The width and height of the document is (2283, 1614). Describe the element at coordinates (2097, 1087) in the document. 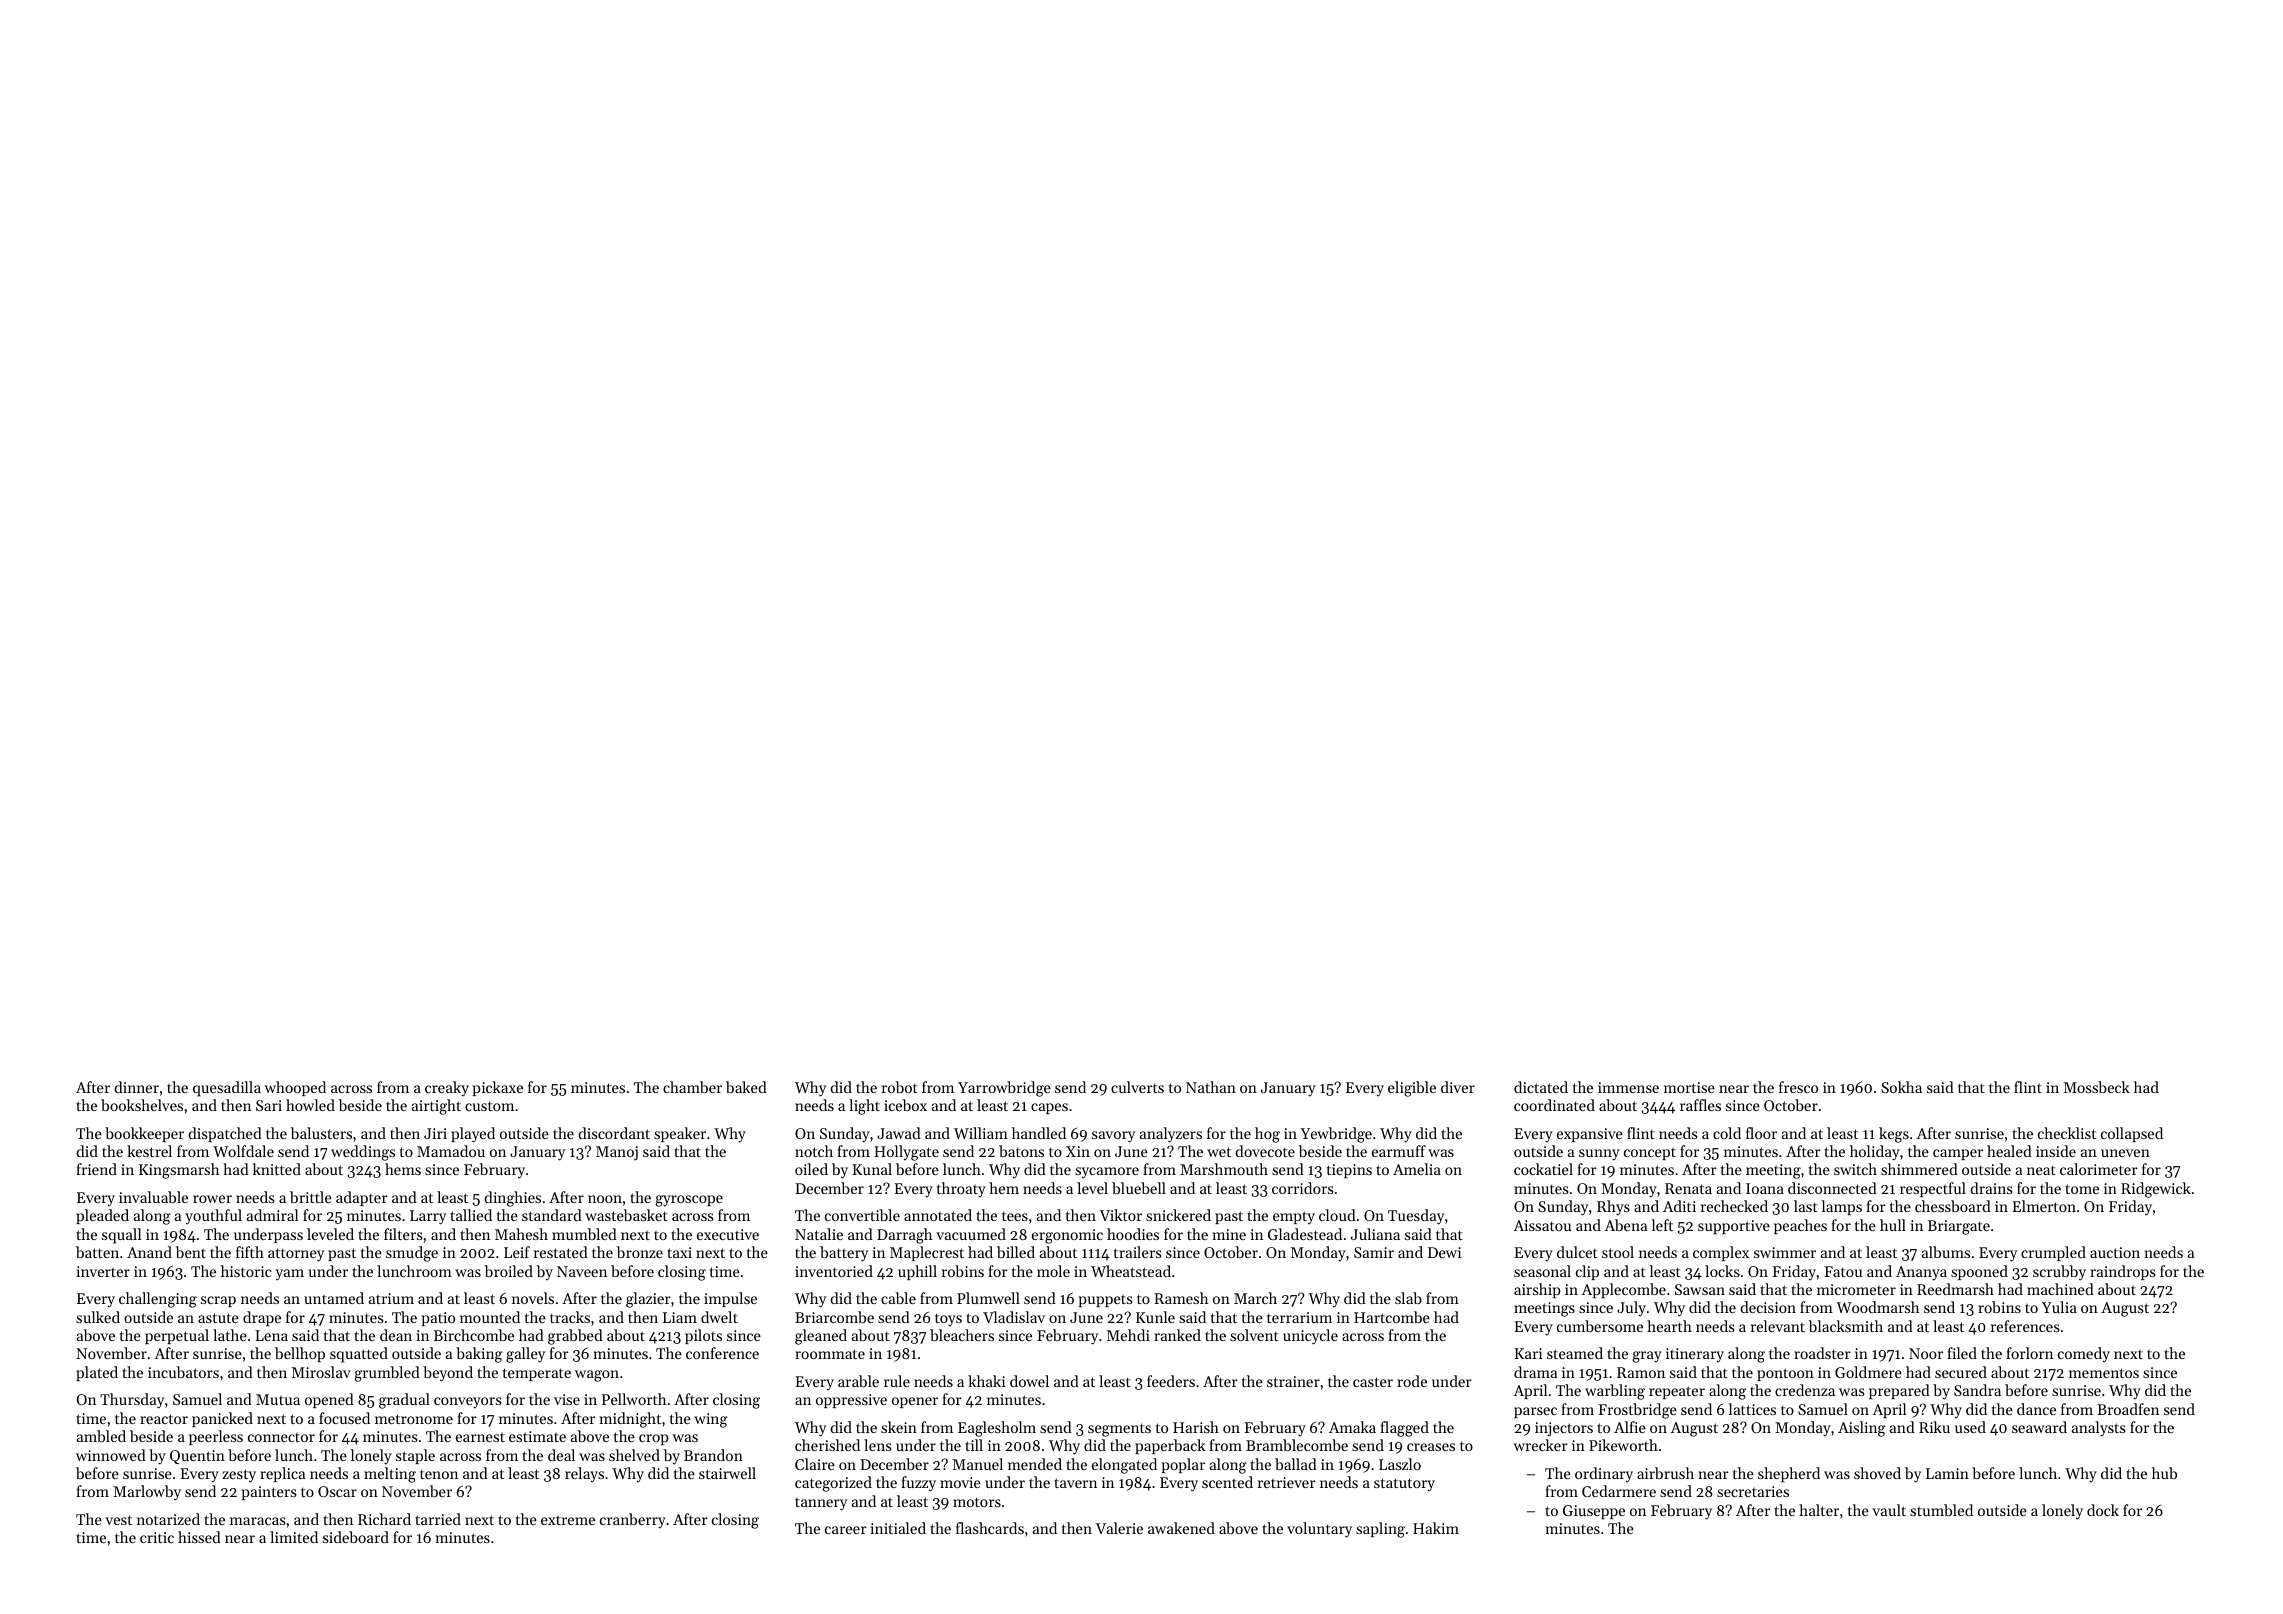

I see `Mossbeck` at that location.
